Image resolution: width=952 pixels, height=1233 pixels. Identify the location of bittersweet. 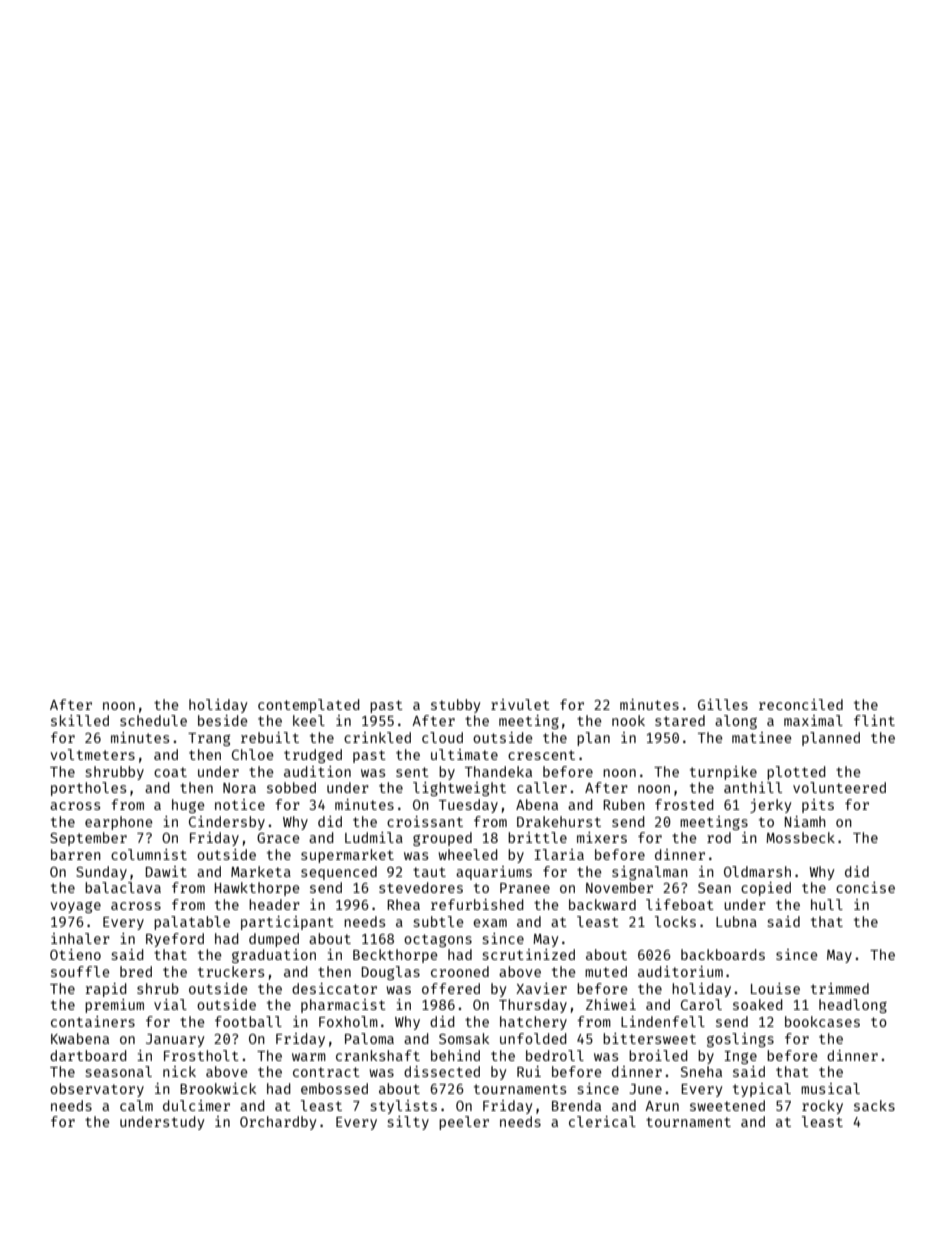
(649, 1038).
